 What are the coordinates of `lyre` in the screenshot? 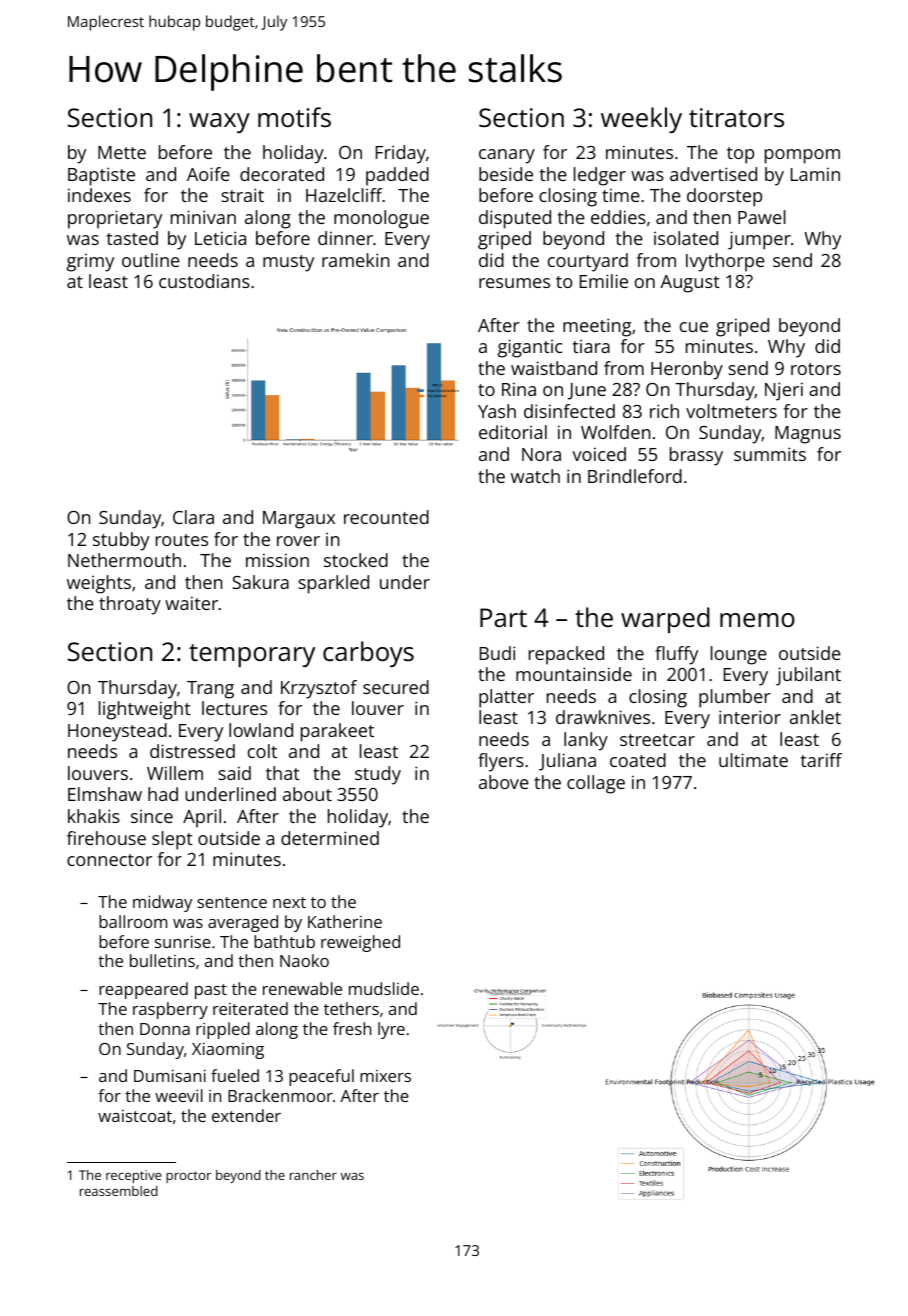 It's located at (391, 1030).
